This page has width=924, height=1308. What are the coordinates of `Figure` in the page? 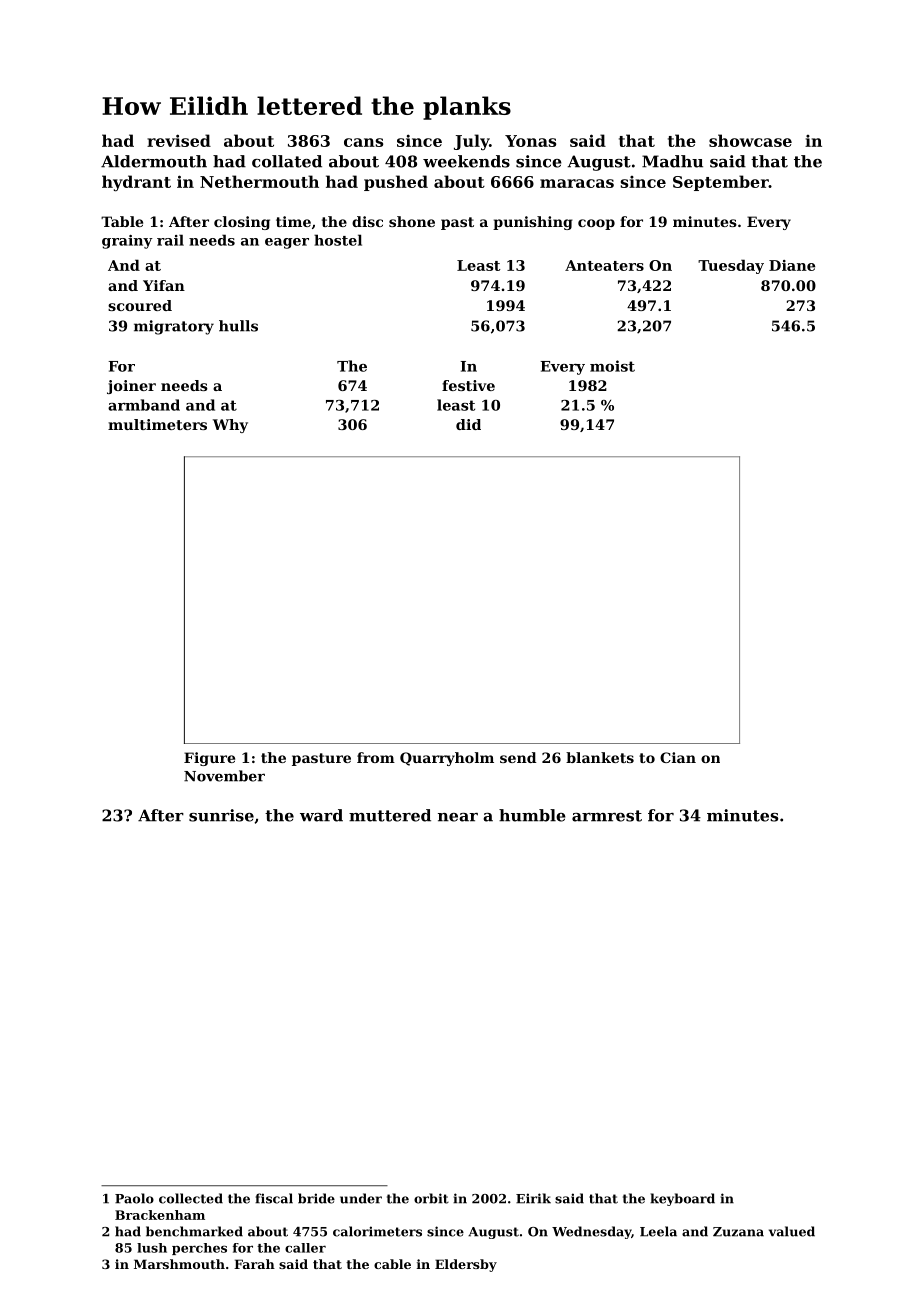 It's located at (209, 759).
